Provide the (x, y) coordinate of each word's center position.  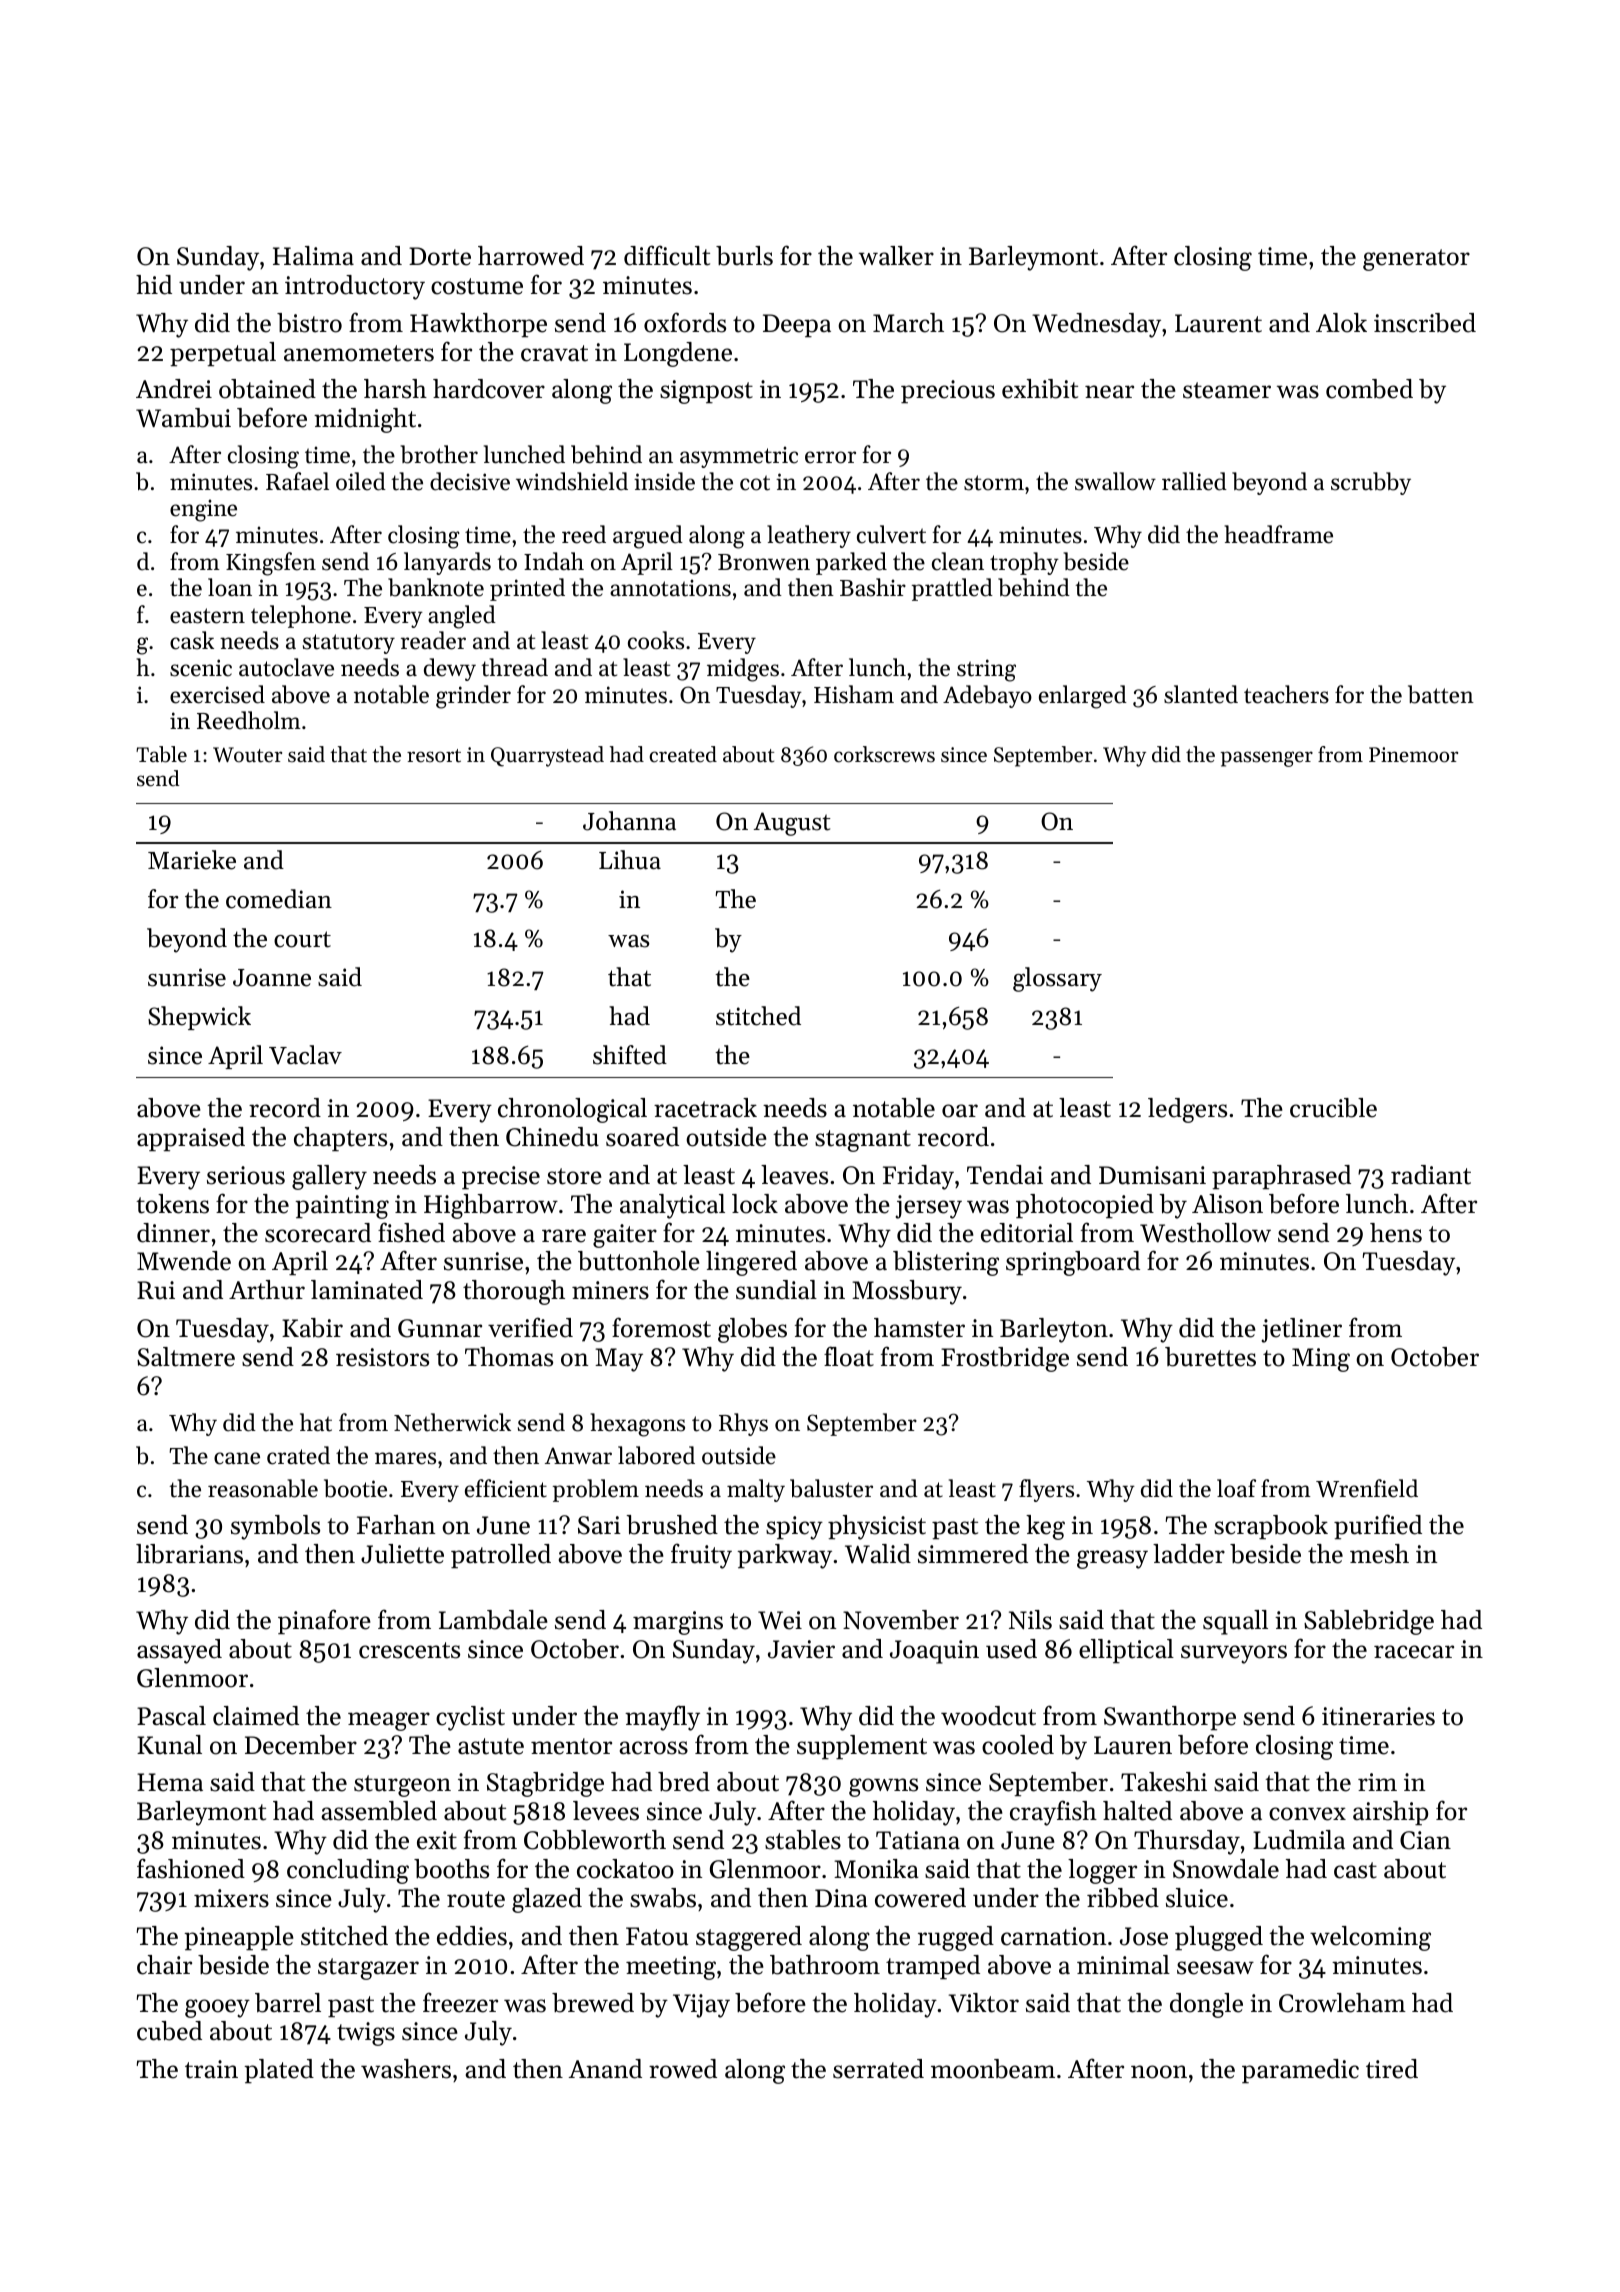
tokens (172, 1204)
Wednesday (1096, 325)
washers (406, 2069)
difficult (667, 255)
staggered (749, 1938)
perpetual (223, 354)
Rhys (743, 1424)
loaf (1236, 1488)
